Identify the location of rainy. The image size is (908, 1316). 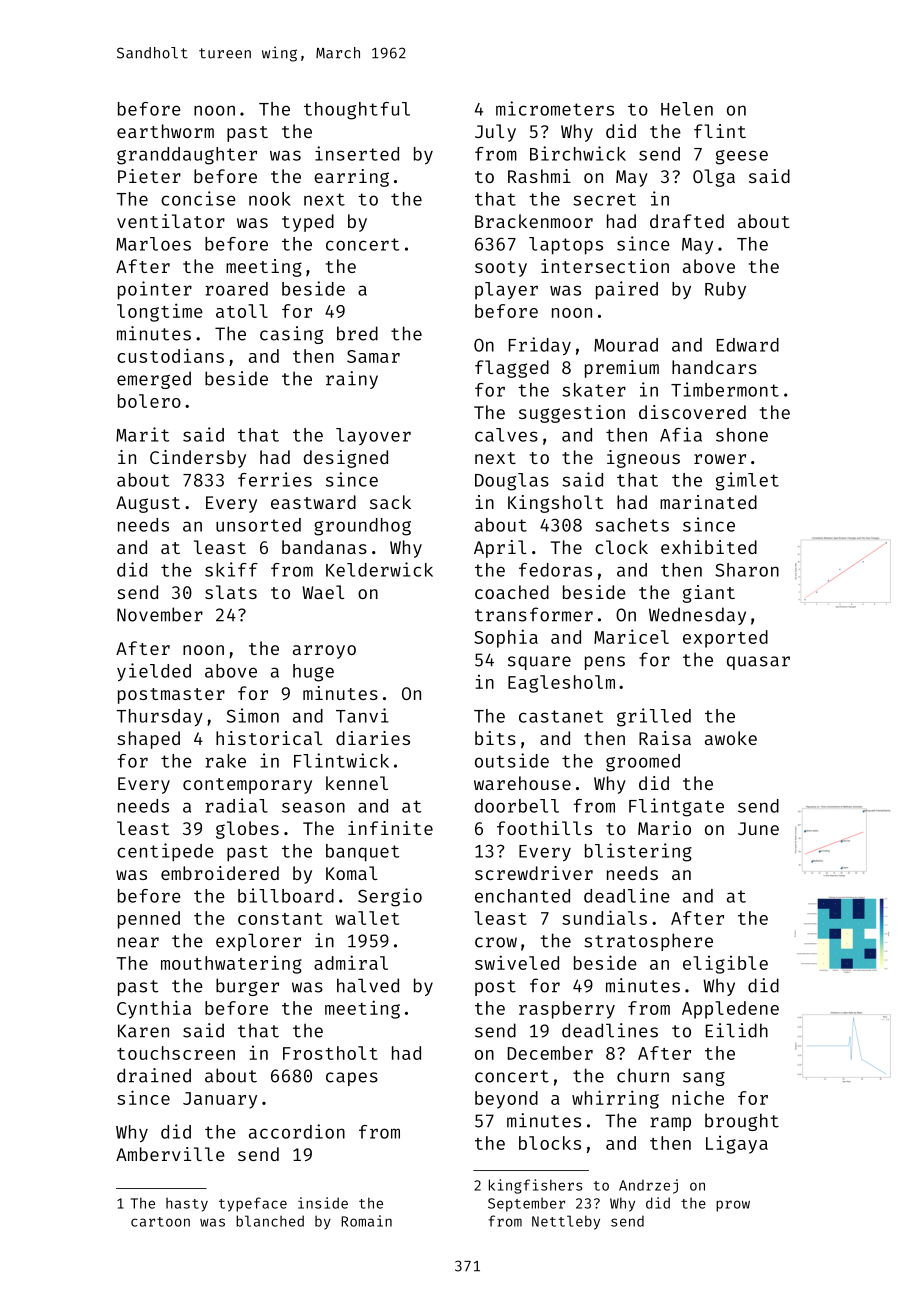
(352, 380).
